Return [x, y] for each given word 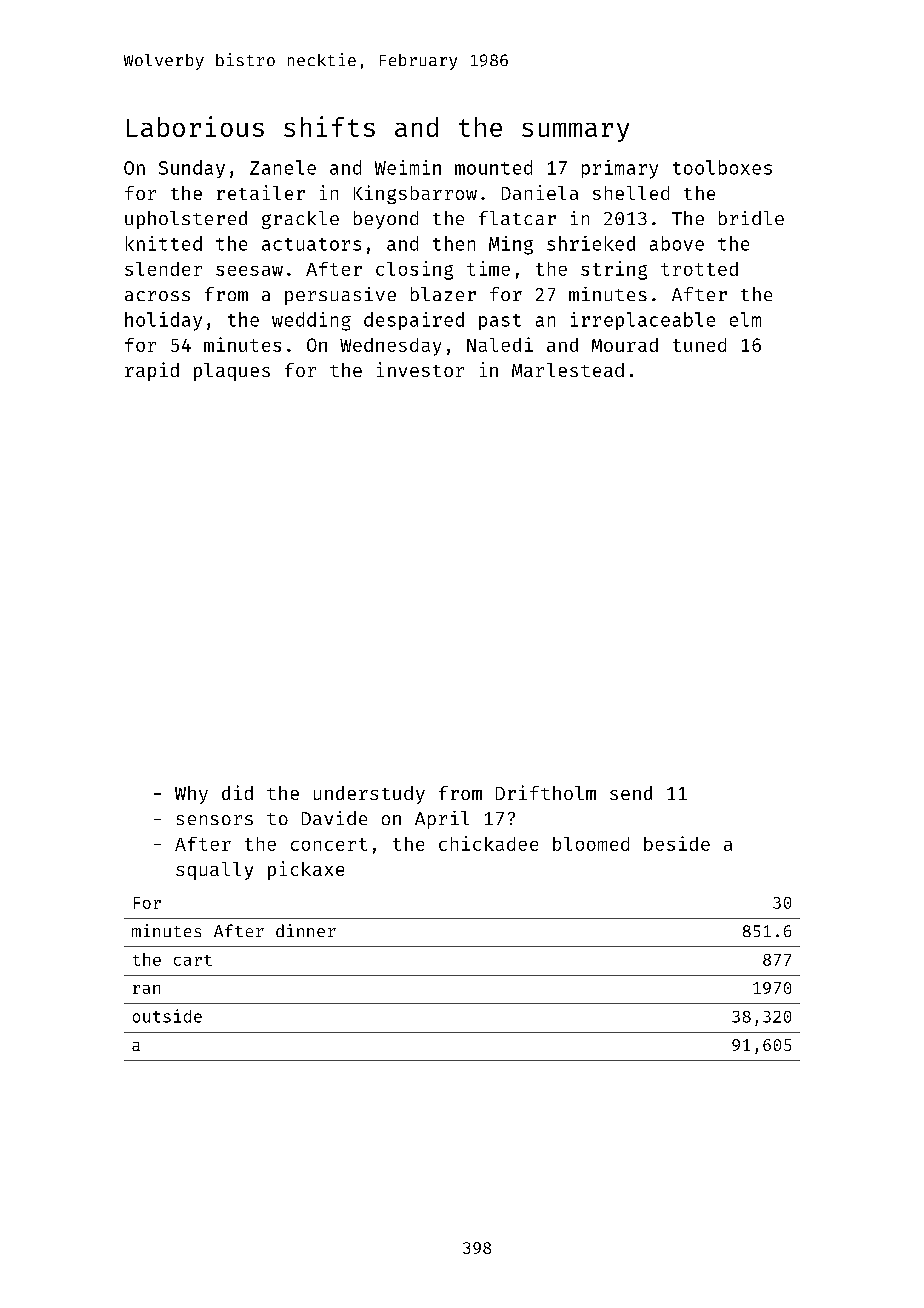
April [442, 820]
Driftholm [546, 792]
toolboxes [722, 167]
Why [191, 795]
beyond [386, 220]
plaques [232, 372]
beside [677, 843]
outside [167, 1016]
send [631, 793]
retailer [261, 192]
